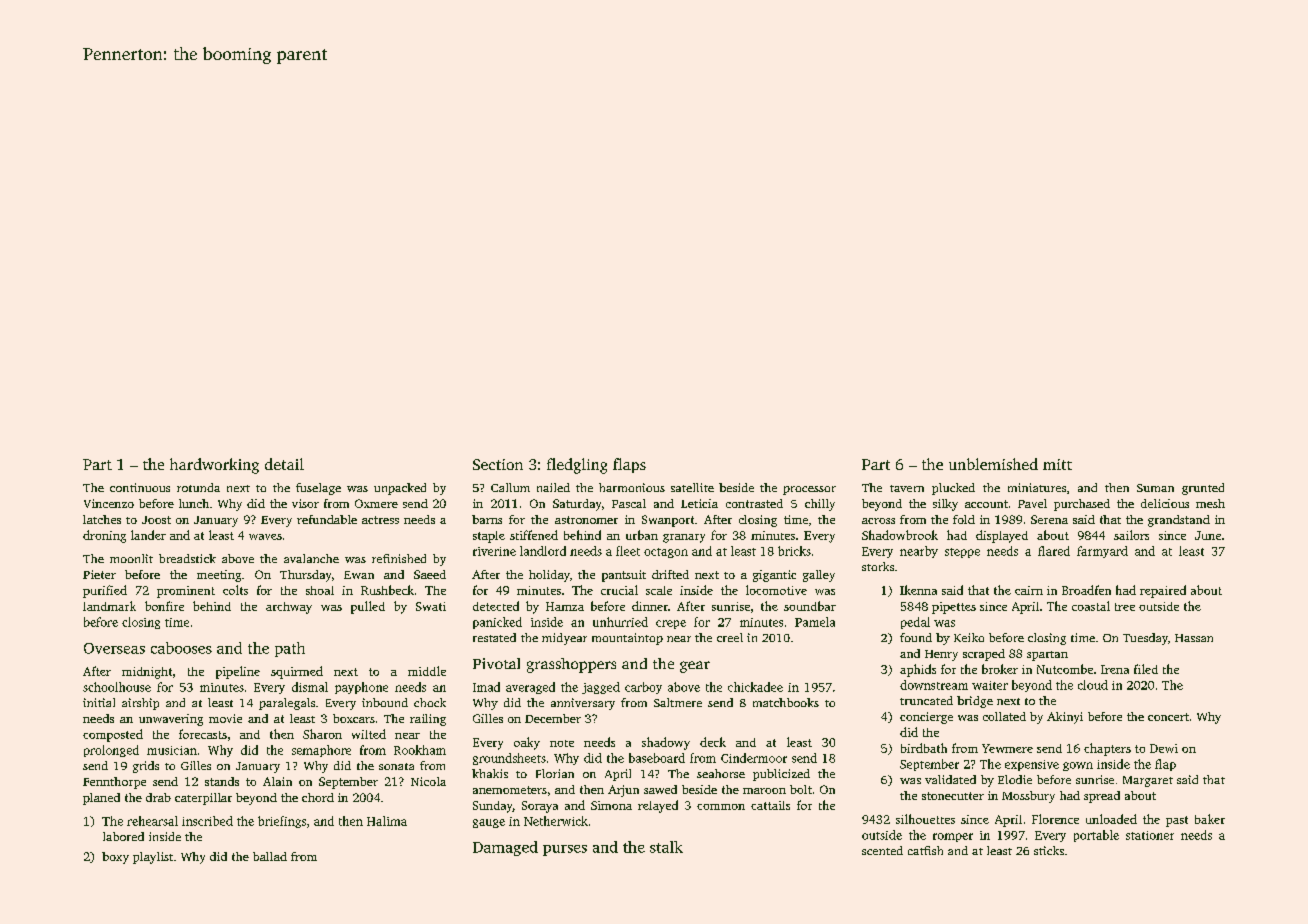  Describe the element at coordinates (666, 847) in the page. I see `stalk` at that location.
